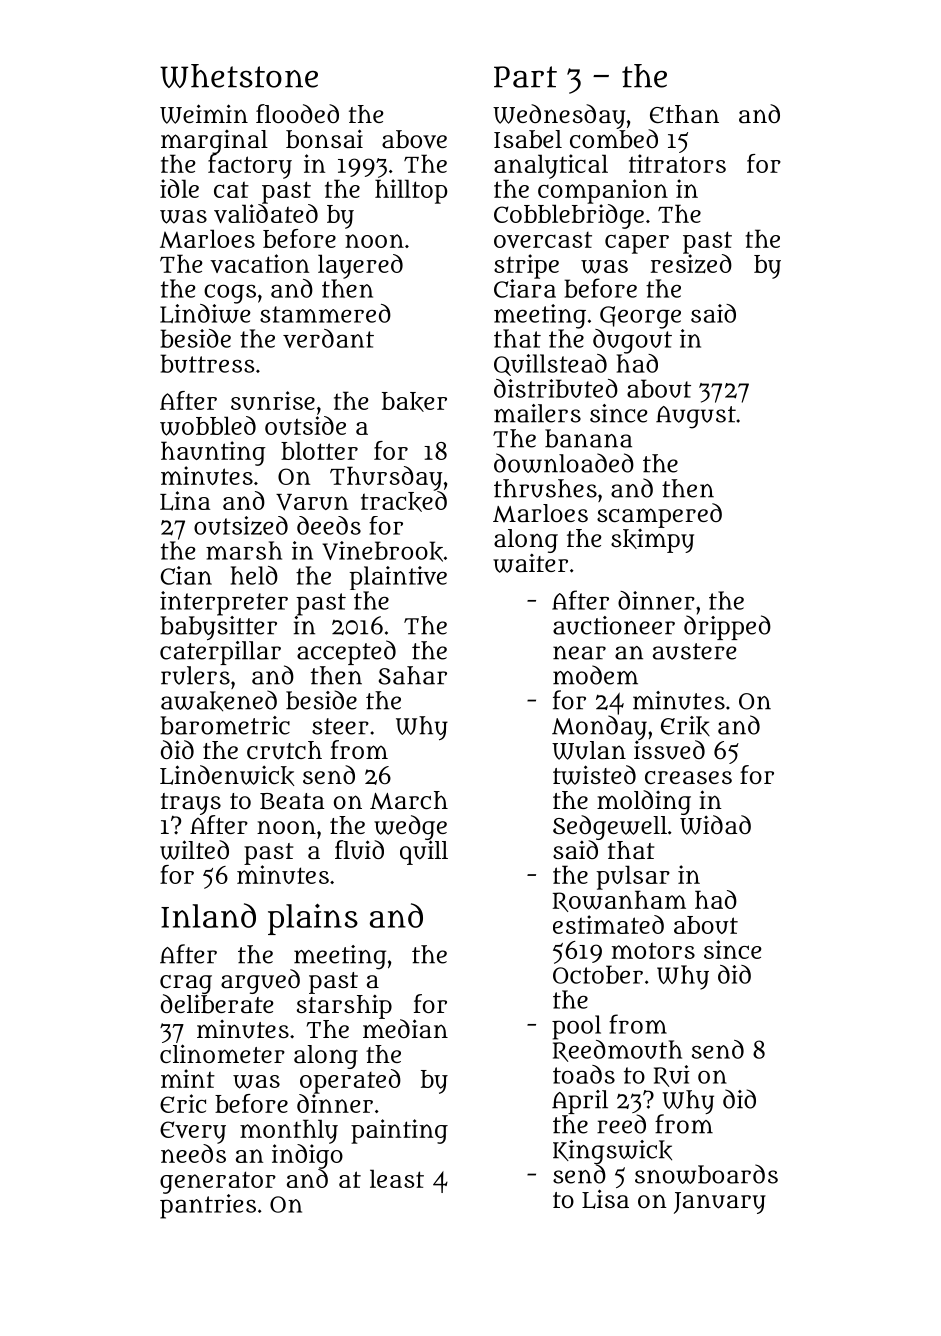 This page has height=1336, width=941. Describe the element at coordinates (239, 76) in the page. I see `Whetstone` at that location.
